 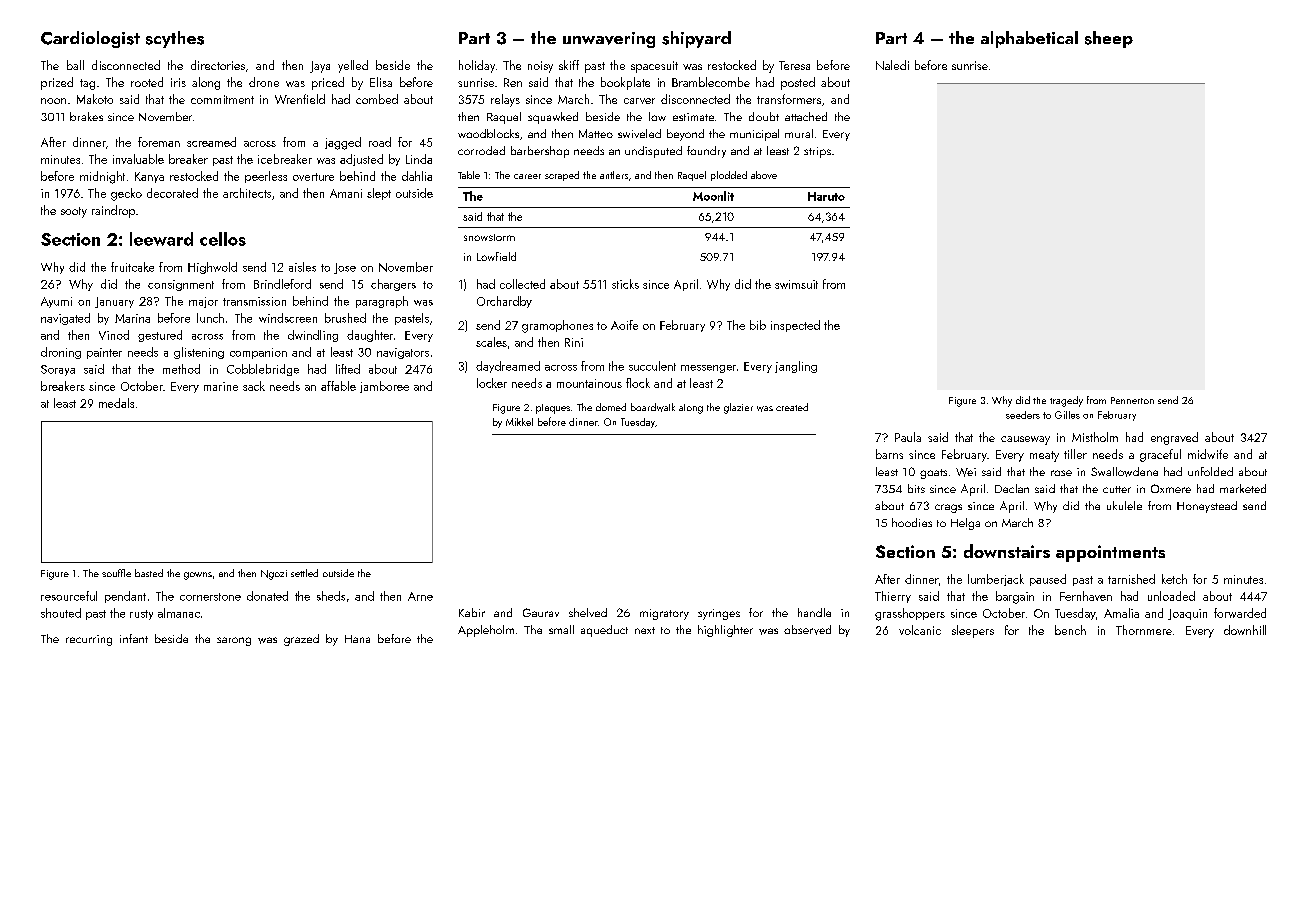 I want to click on career, so click(x=527, y=176).
